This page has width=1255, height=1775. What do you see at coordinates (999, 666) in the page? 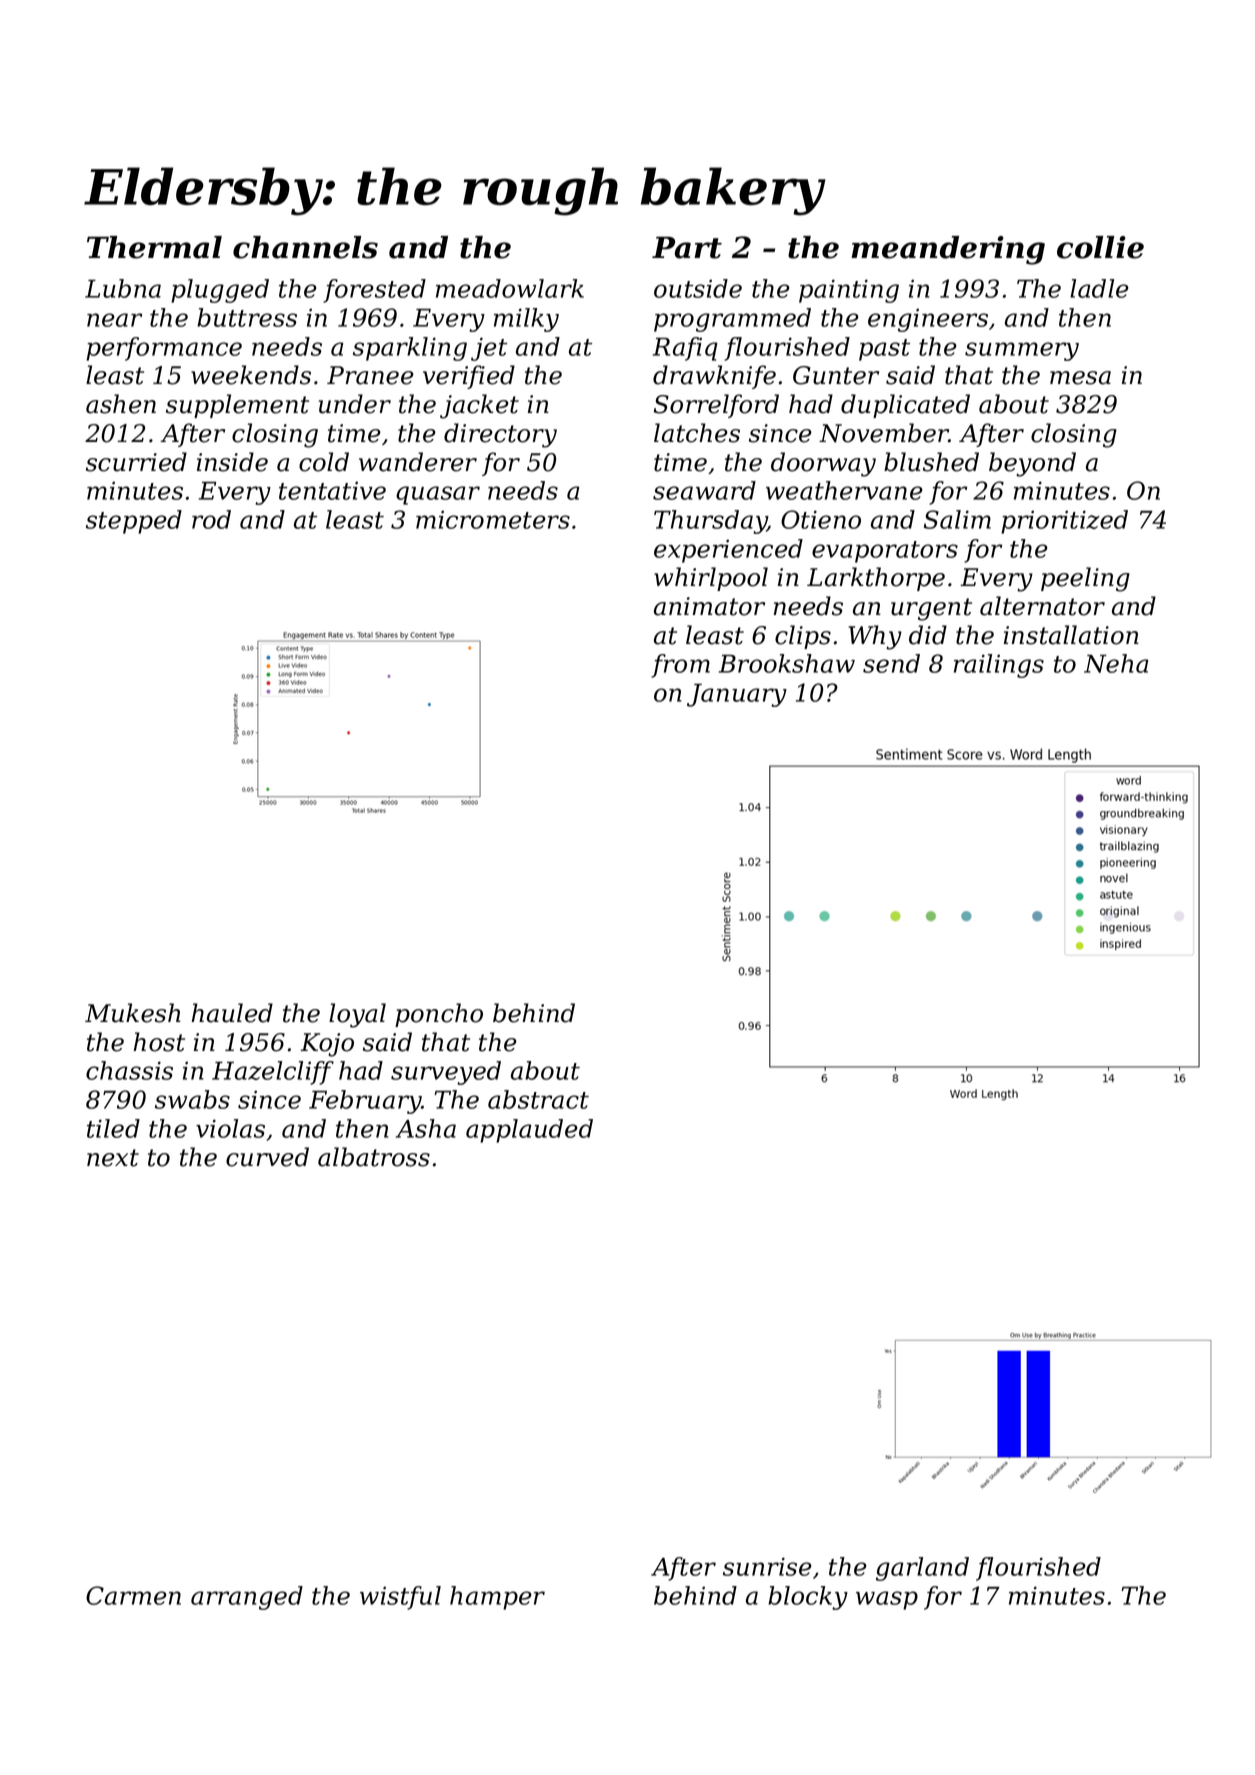
I see `railings` at bounding box center [999, 666].
